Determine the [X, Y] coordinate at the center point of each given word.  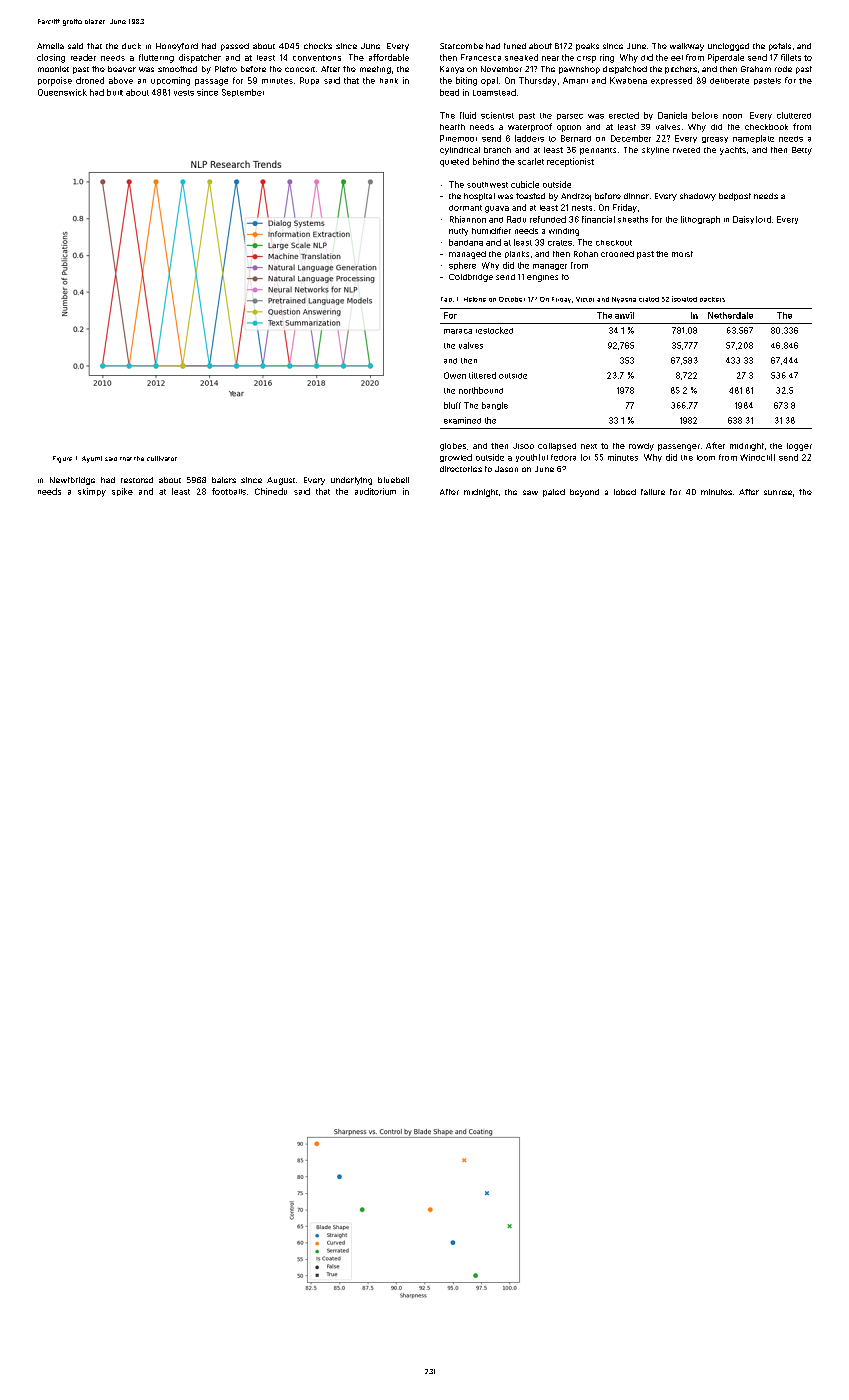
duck [131, 46]
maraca [458, 331]
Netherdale [730, 315]
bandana [466, 242]
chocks [318, 46]
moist [682, 254]
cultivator [162, 458]
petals [780, 47]
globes [453, 447]
